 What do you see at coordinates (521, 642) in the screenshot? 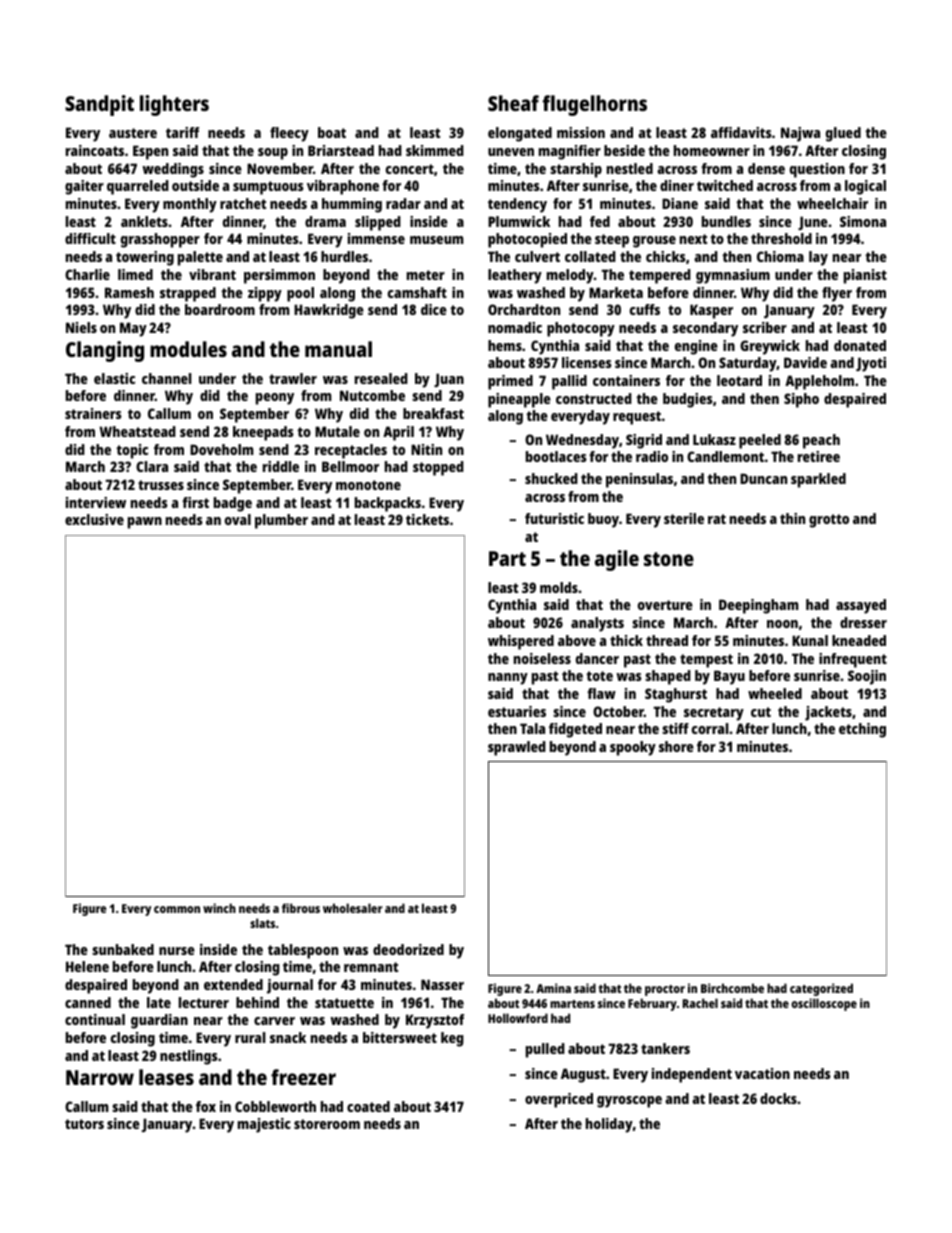
I see `whispered` at bounding box center [521, 642].
